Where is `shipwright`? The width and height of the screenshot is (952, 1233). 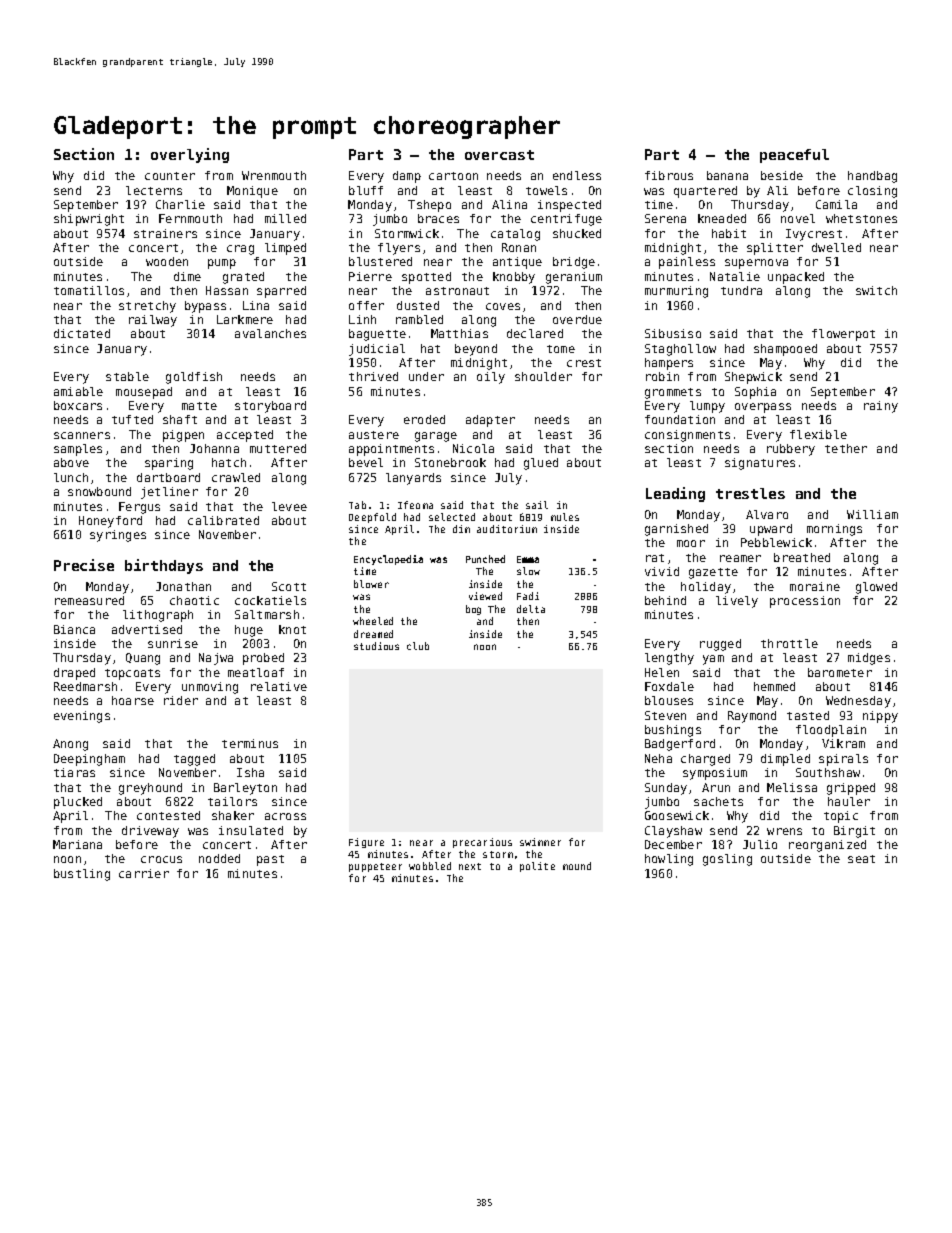 shipwright is located at coordinates (89, 220).
